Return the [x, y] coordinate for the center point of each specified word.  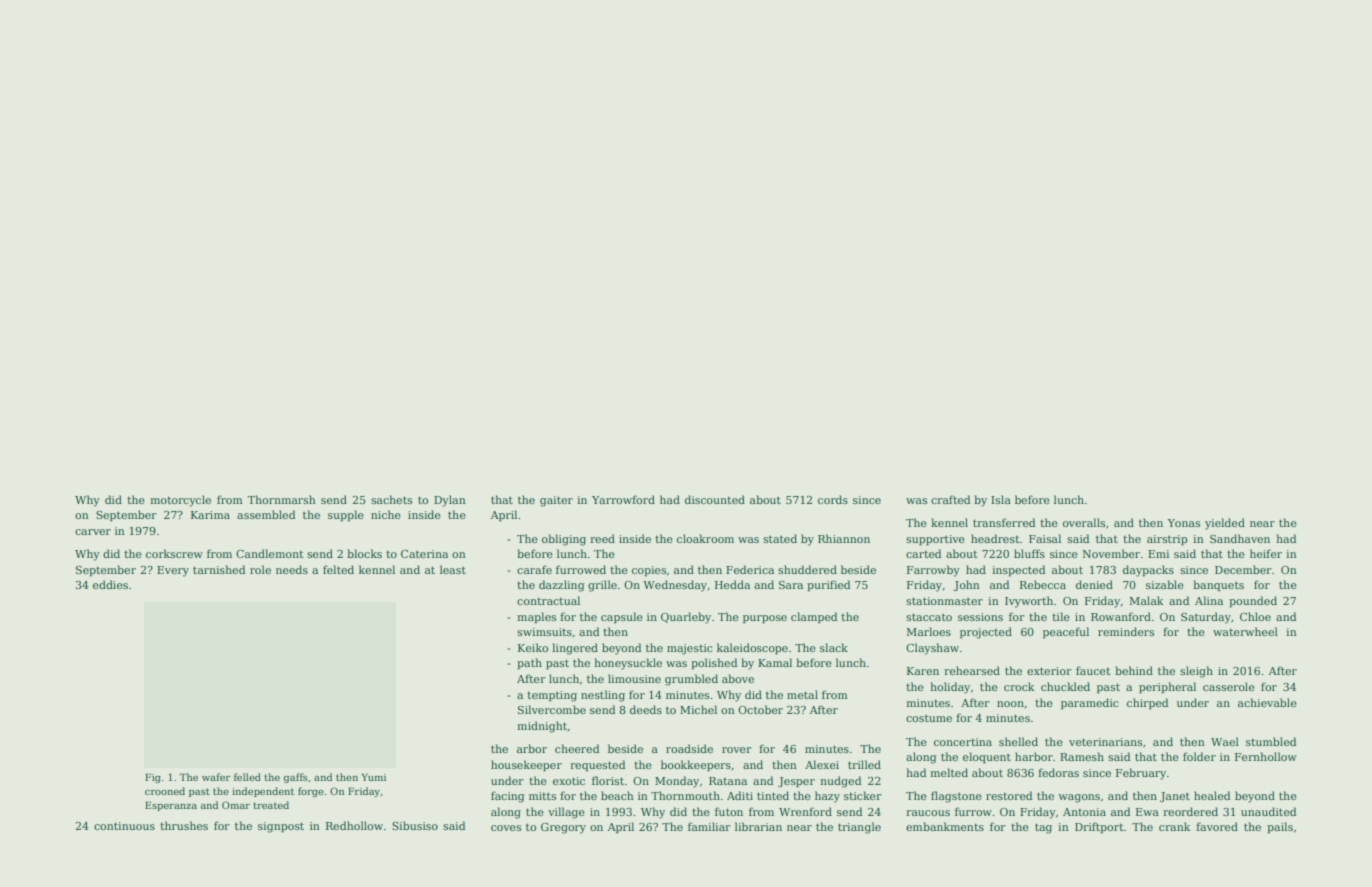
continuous [124, 826]
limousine [634, 678]
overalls [1084, 522]
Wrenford [805, 811]
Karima [210, 515]
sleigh [1196, 672]
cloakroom [705, 538]
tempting [552, 696]
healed [1212, 795]
